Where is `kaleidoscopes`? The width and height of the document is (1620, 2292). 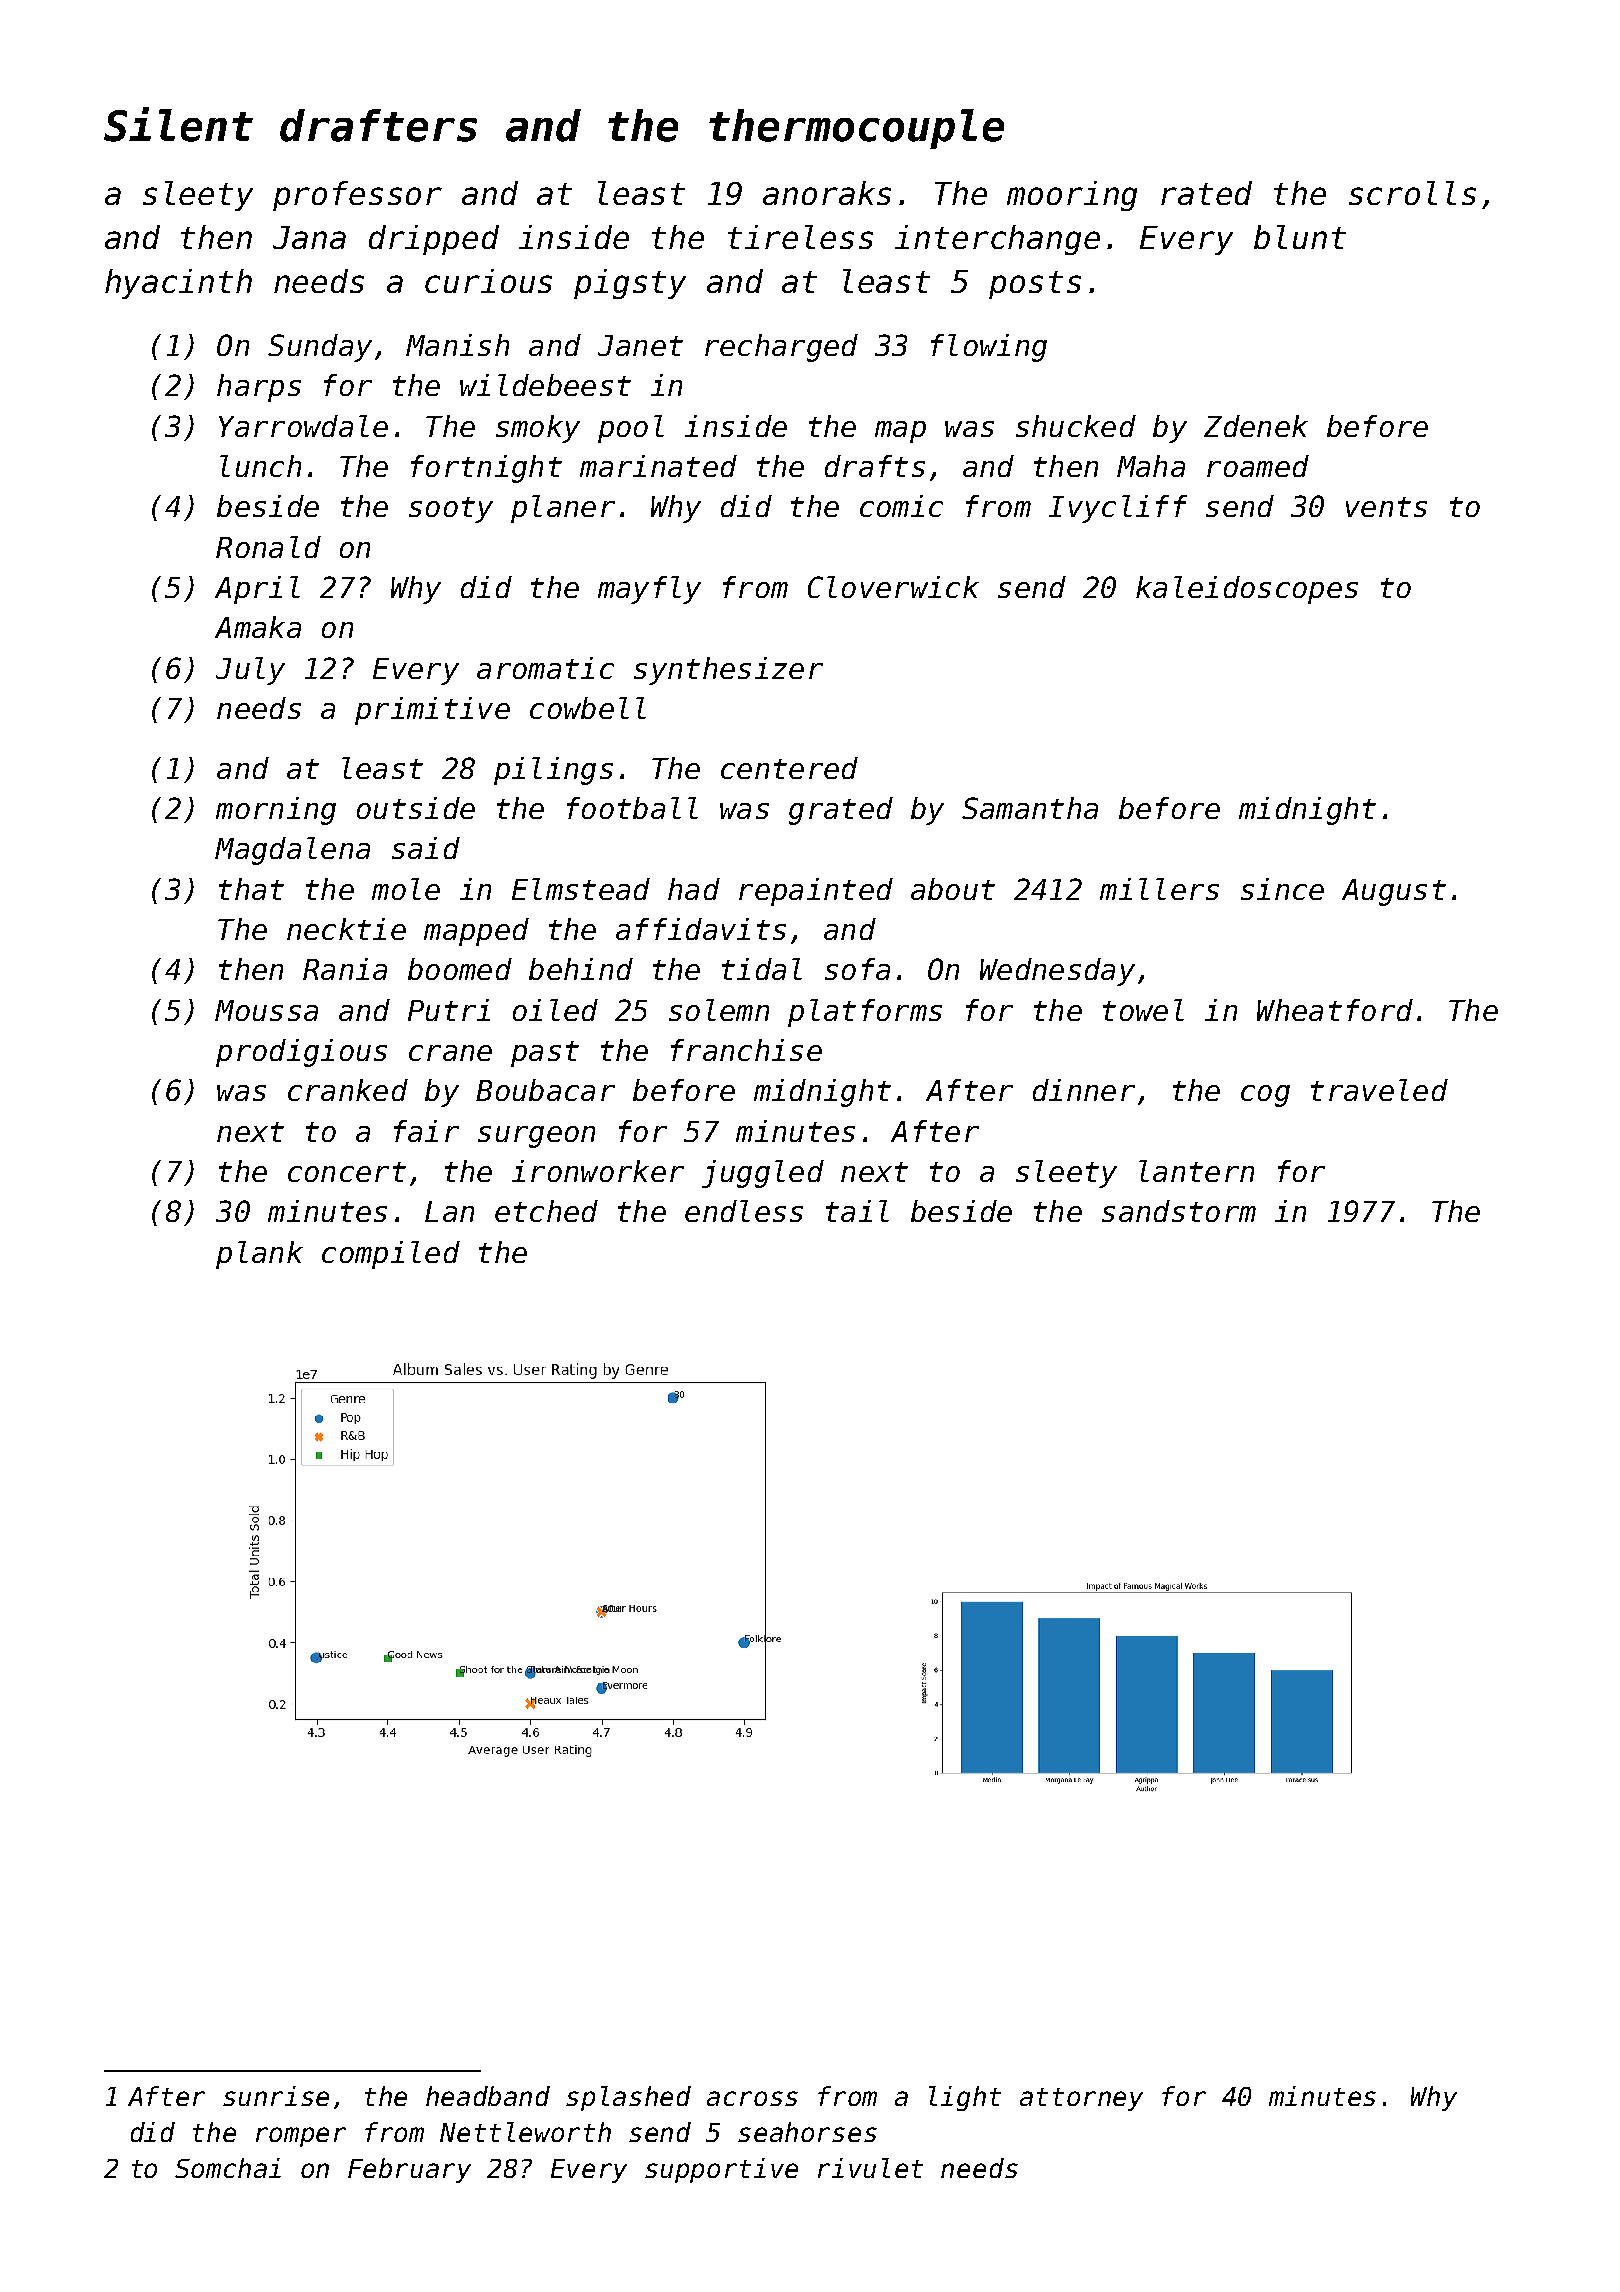
kaleidoscopes is located at coordinates (1247, 590).
